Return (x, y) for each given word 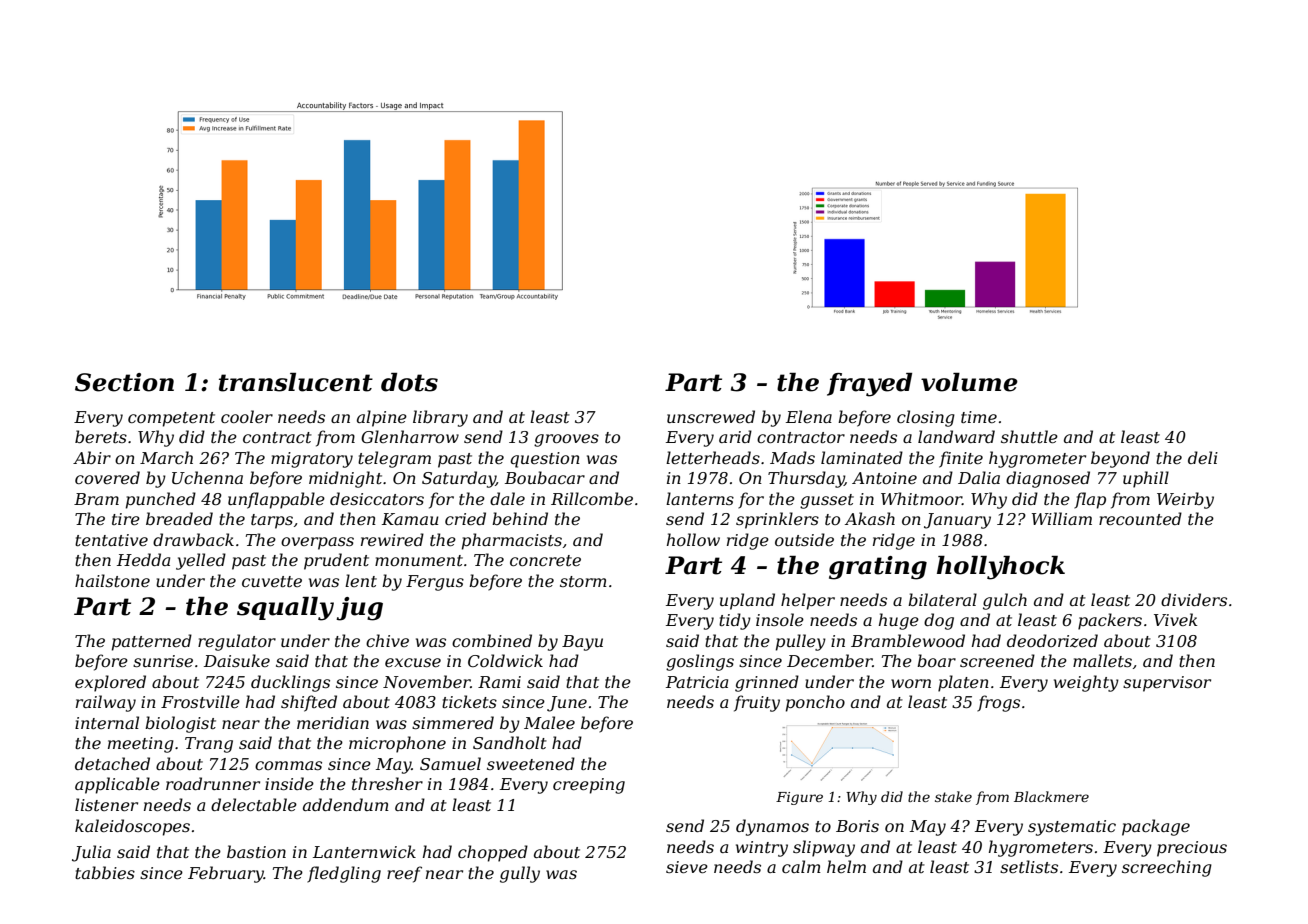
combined (492, 640)
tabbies (105, 872)
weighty (1086, 683)
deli (1203, 457)
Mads (792, 457)
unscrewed (711, 416)
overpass (317, 543)
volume (969, 382)
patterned (152, 642)
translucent (296, 382)
